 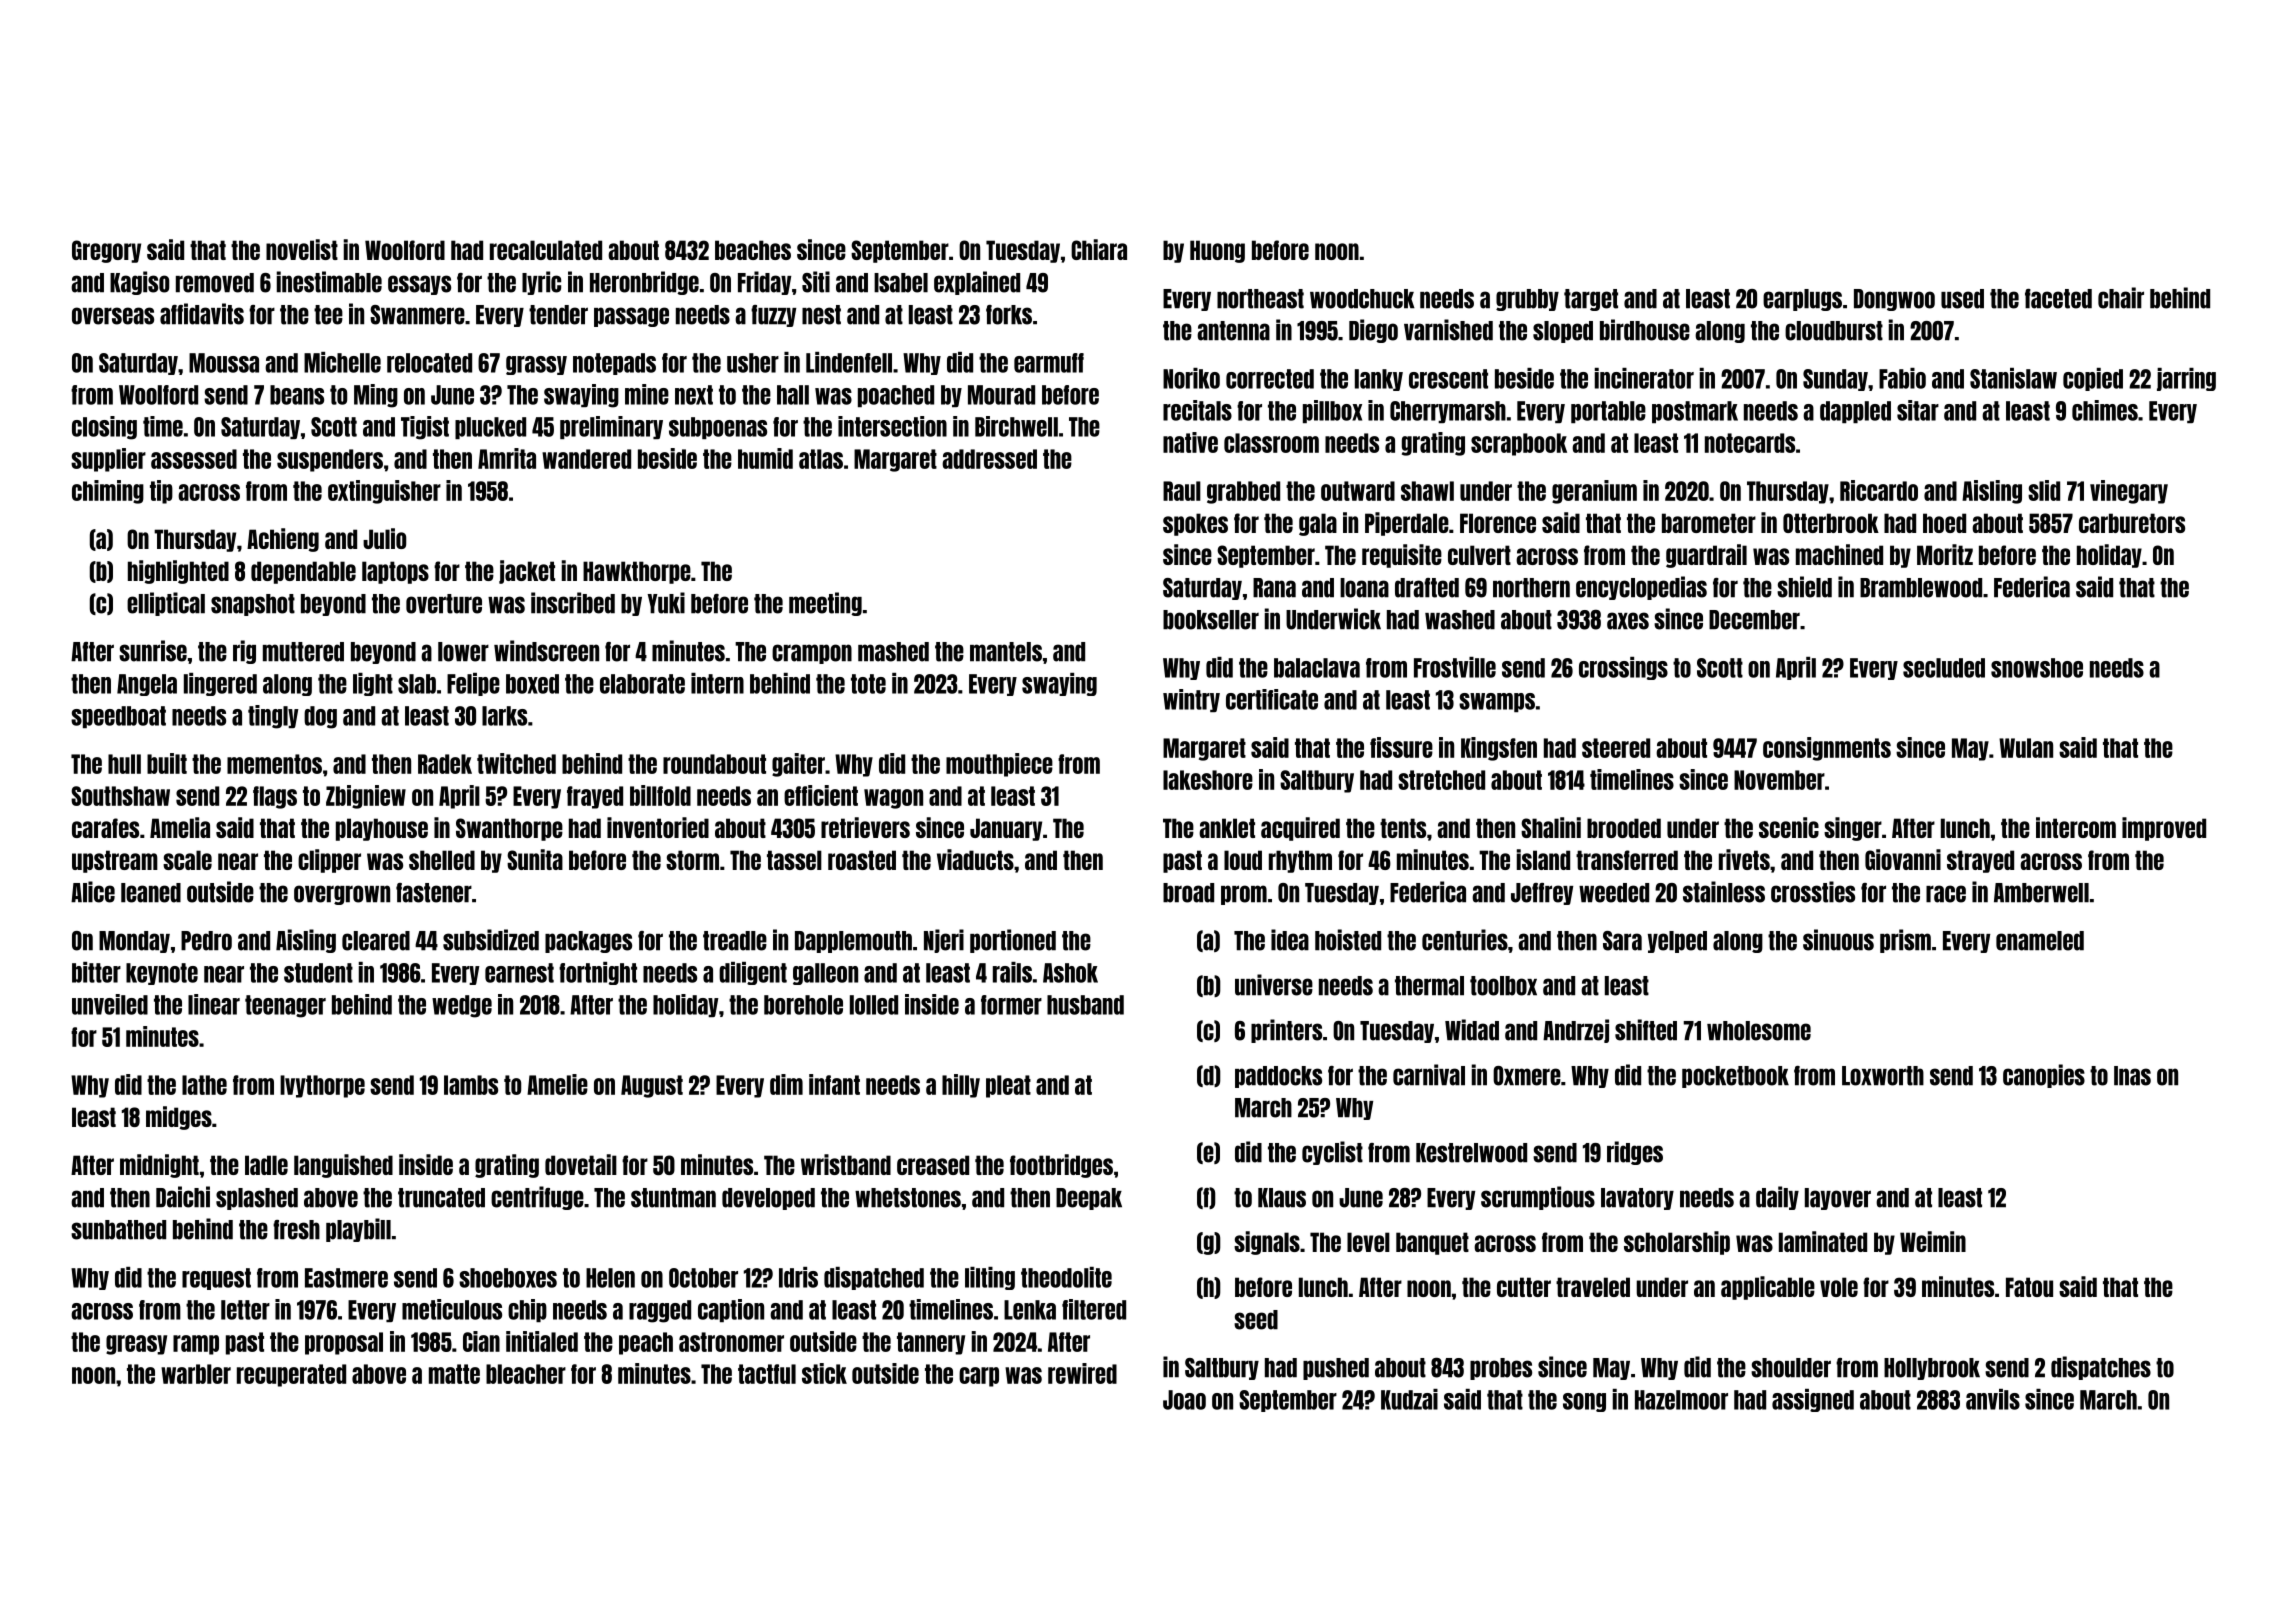 What do you see at coordinates (1838, 1199) in the screenshot?
I see `layover` at bounding box center [1838, 1199].
